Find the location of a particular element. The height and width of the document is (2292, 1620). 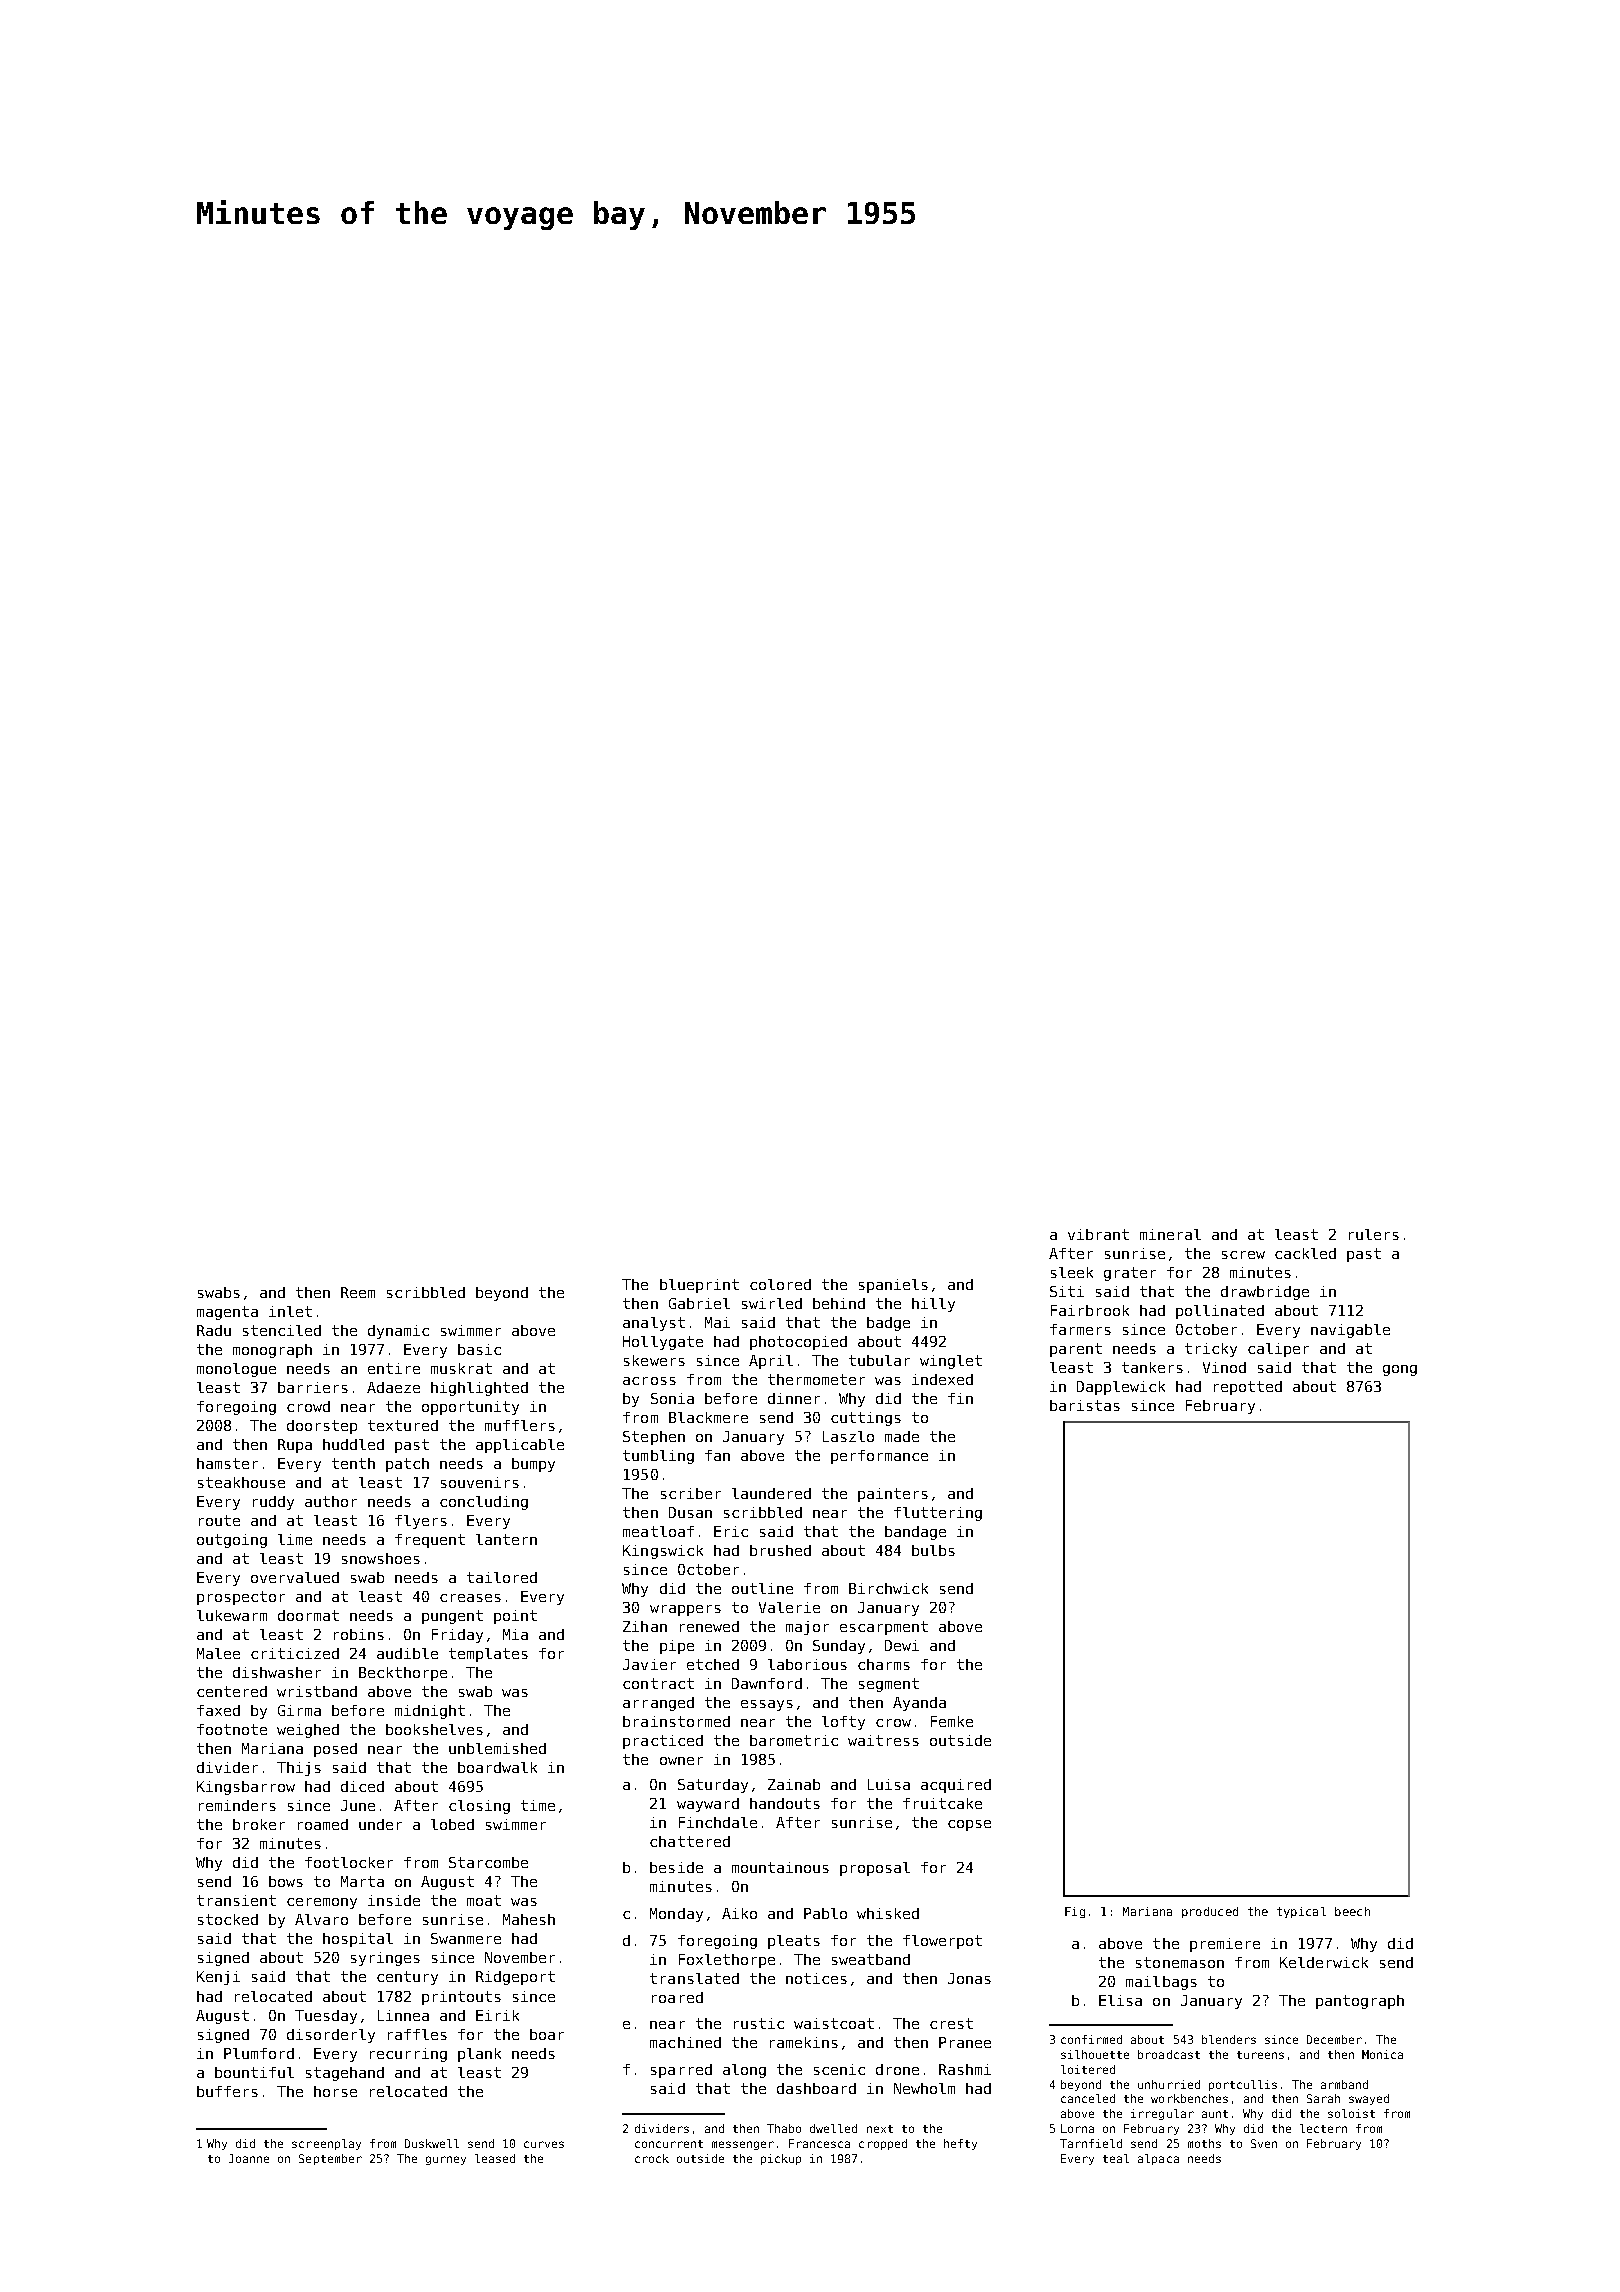

Kelderwick is located at coordinates (1324, 1962).
